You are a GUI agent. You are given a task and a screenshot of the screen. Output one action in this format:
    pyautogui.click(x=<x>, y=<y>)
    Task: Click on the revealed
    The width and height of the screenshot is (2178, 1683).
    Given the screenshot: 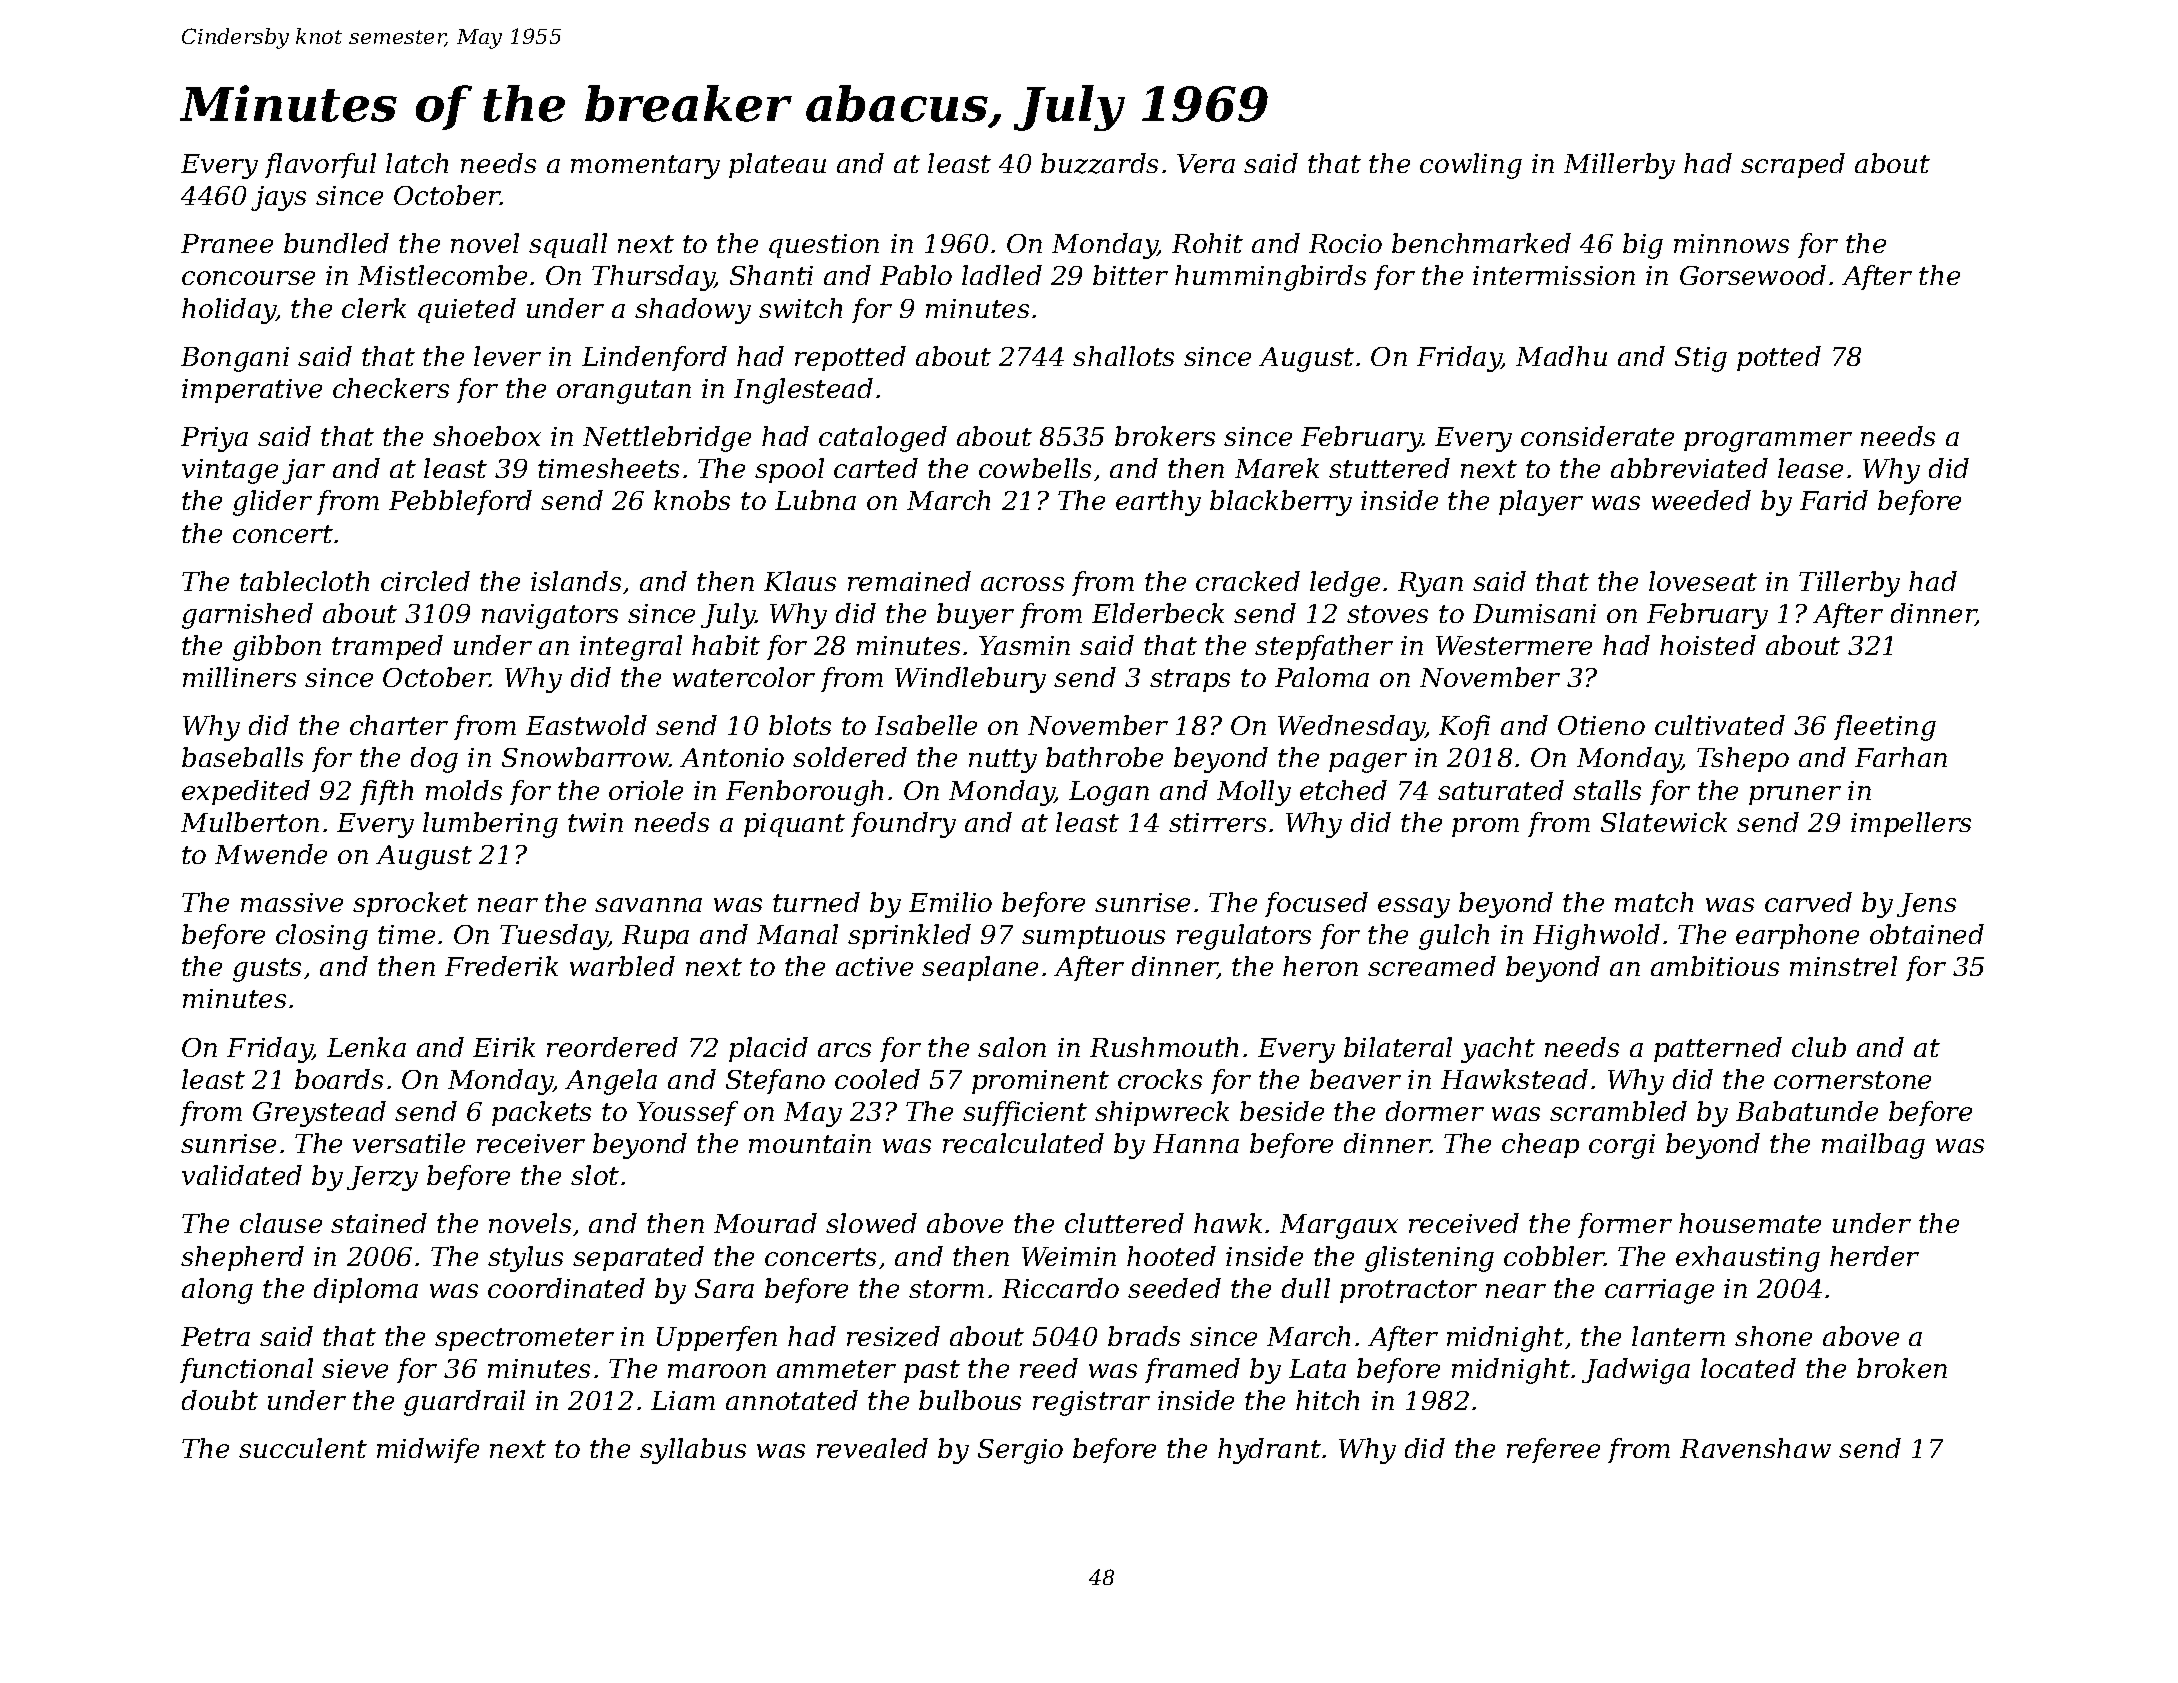 What is the action you would take?
    pyautogui.click(x=872, y=1448)
